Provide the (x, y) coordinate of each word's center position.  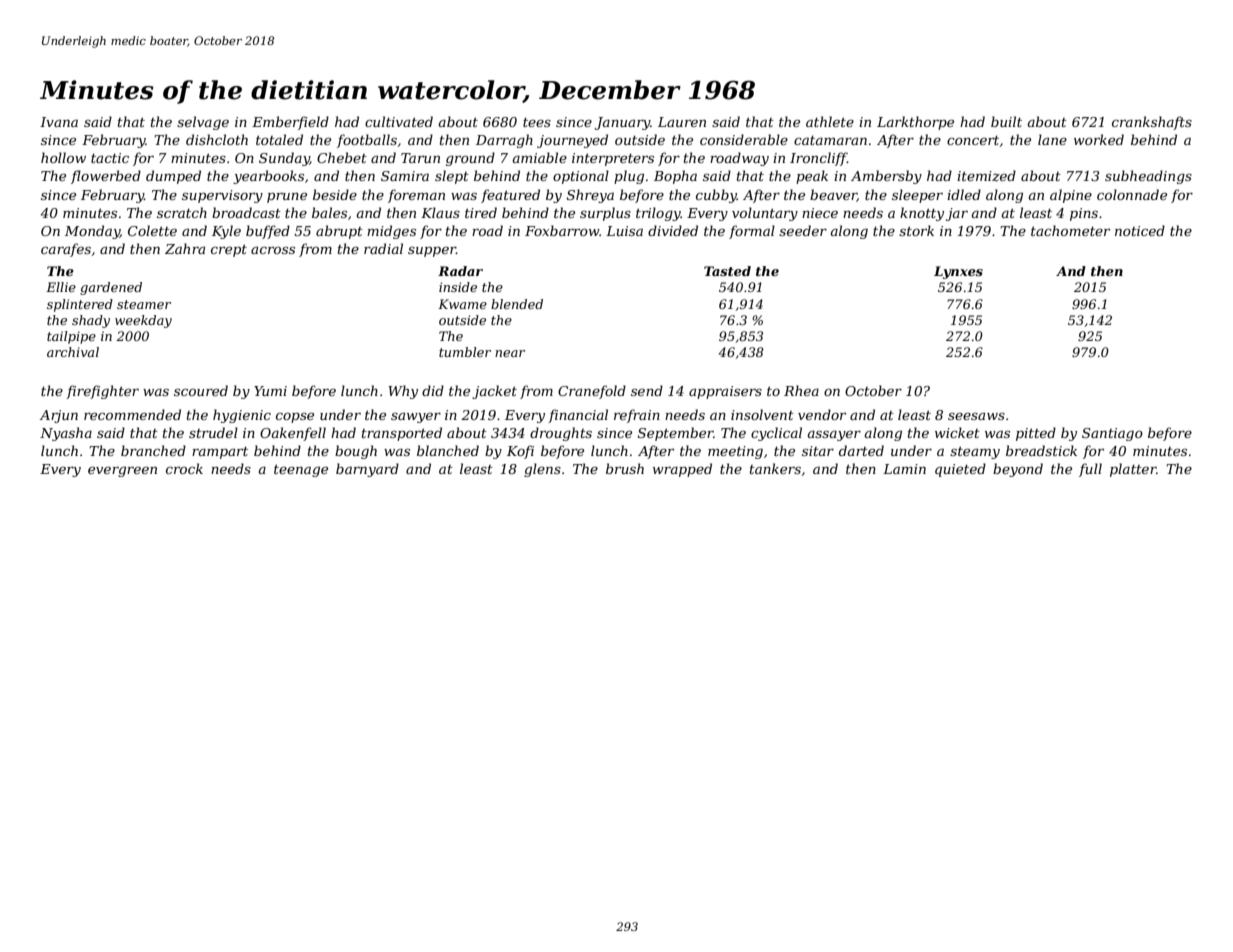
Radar (460, 271)
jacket (494, 392)
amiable (539, 157)
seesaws (976, 416)
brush (625, 468)
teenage (301, 471)
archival (73, 352)
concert (973, 140)
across (273, 250)
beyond (1018, 470)
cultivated (399, 121)
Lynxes (958, 272)
